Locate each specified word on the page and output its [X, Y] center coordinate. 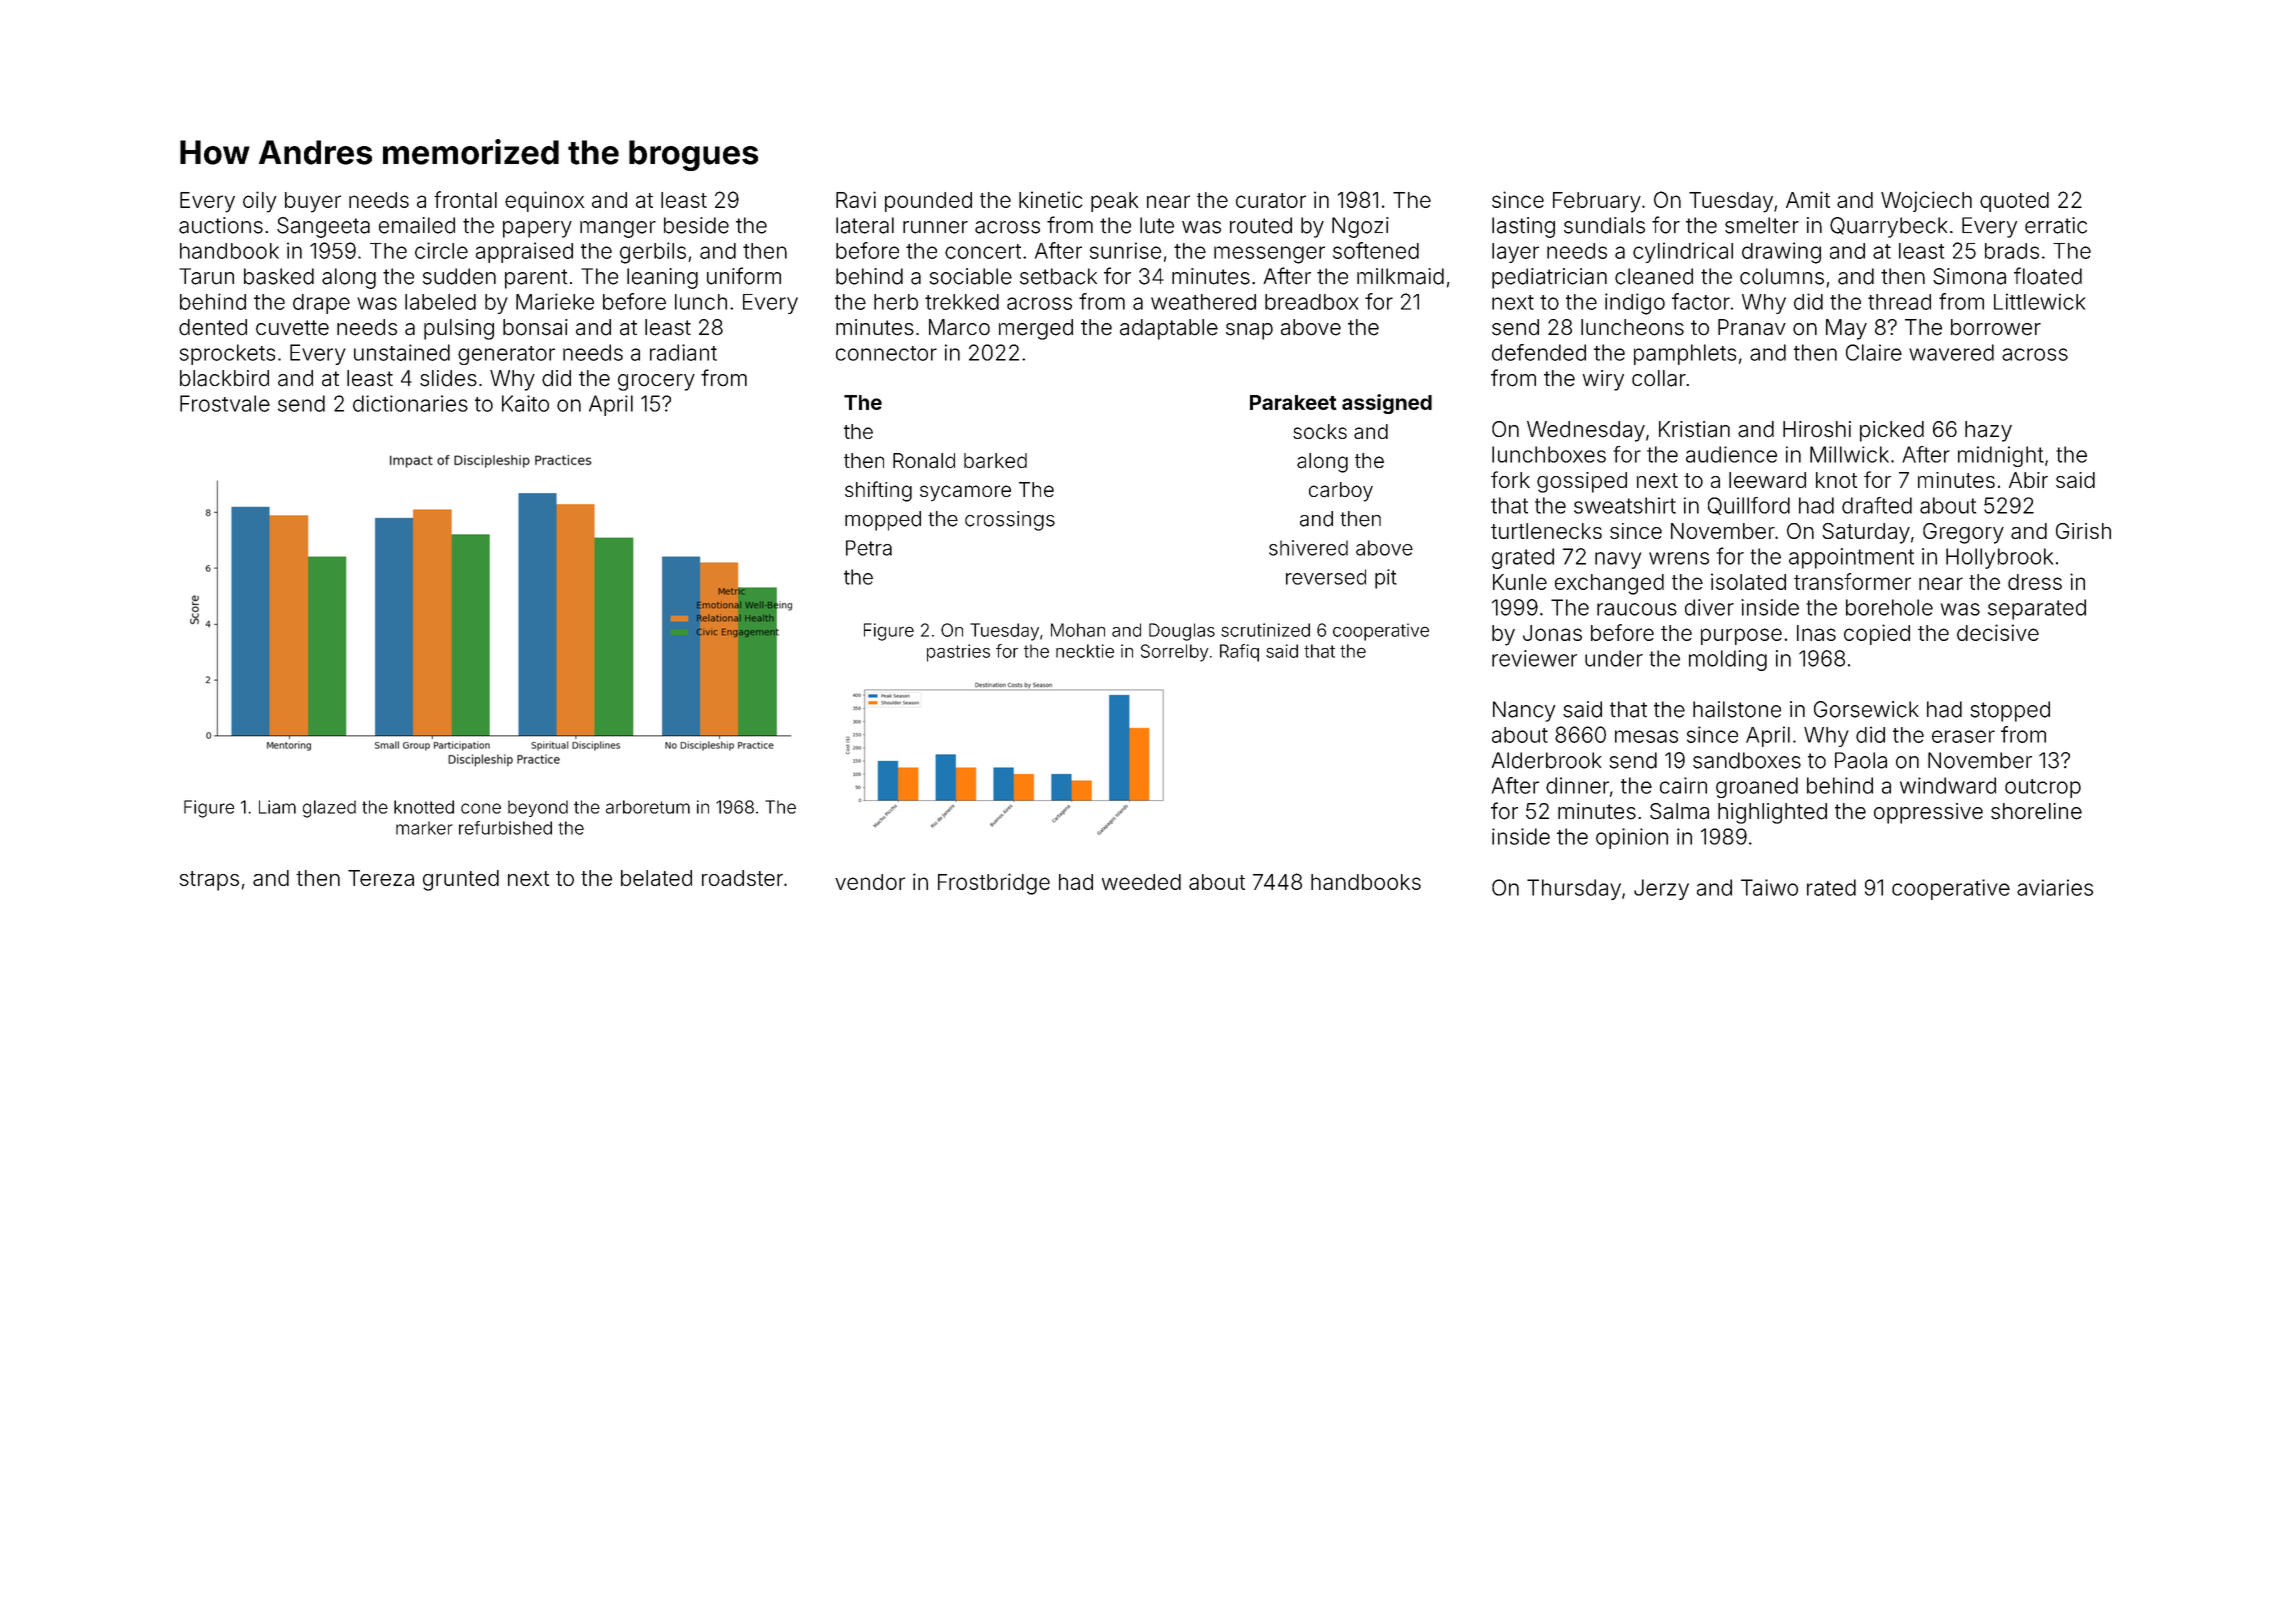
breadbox [1311, 302]
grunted [461, 880]
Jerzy [1661, 889]
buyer [313, 202]
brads [2012, 251]
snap [1249, 331]
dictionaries [410, 403]
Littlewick [2039, 301]
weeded [1141, 882]
